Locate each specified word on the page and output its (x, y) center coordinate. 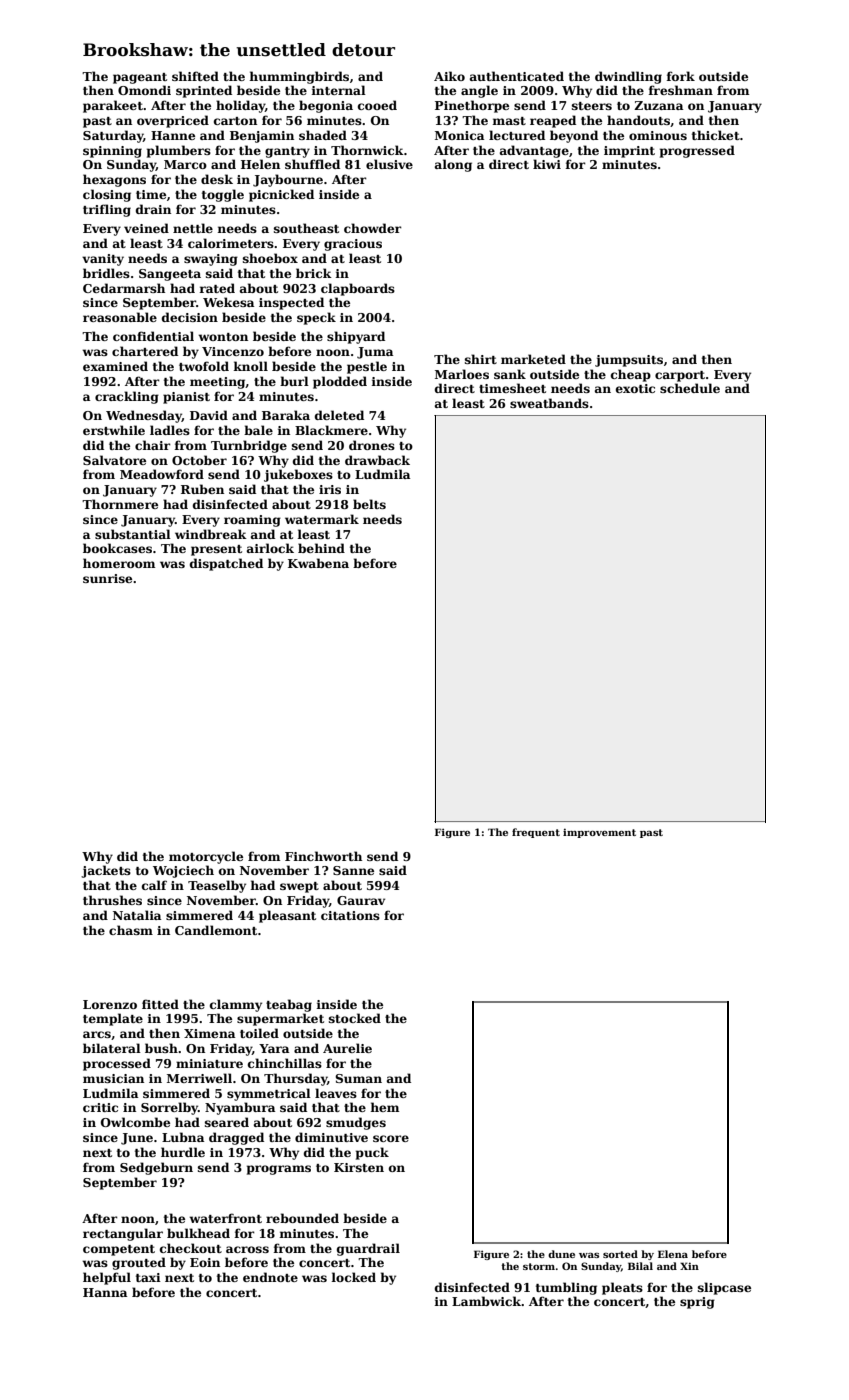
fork (681, 76)
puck (372, 1153)
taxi (148, 1277)
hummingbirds (299, 77)
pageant (140, 78)
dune (561, 1254)
